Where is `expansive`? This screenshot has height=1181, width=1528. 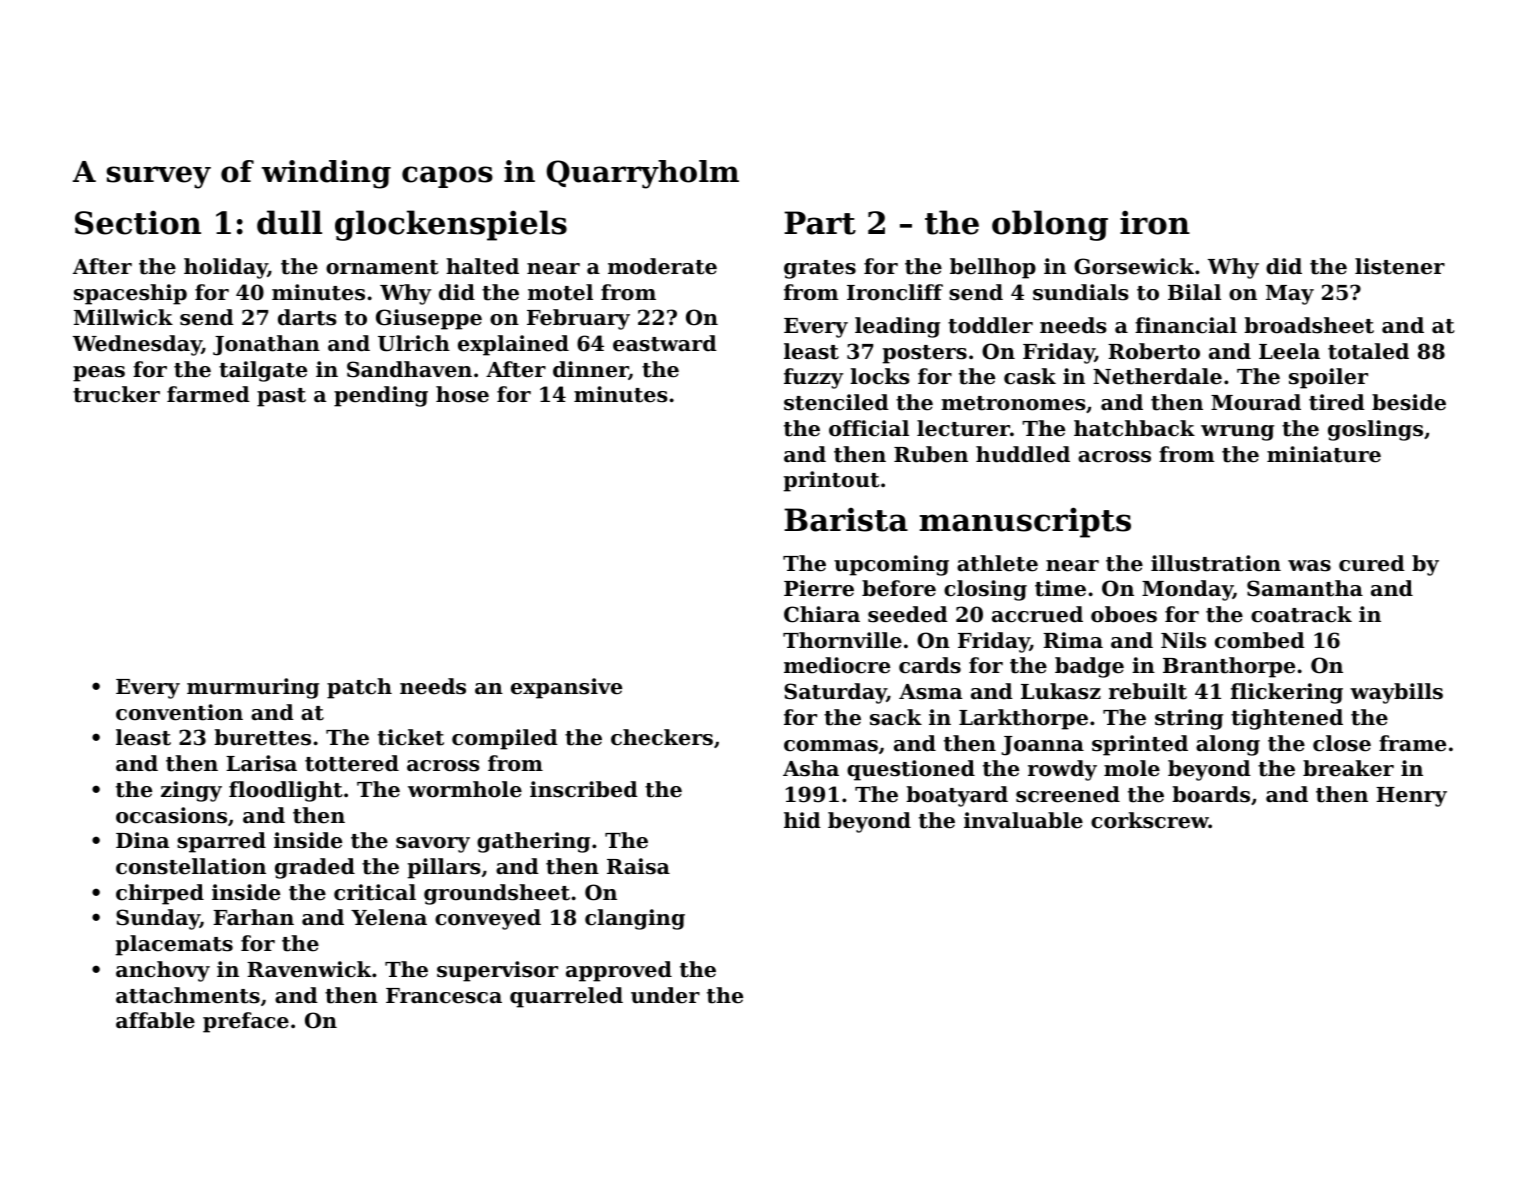 expansive is located at coordinates (566, 688).
